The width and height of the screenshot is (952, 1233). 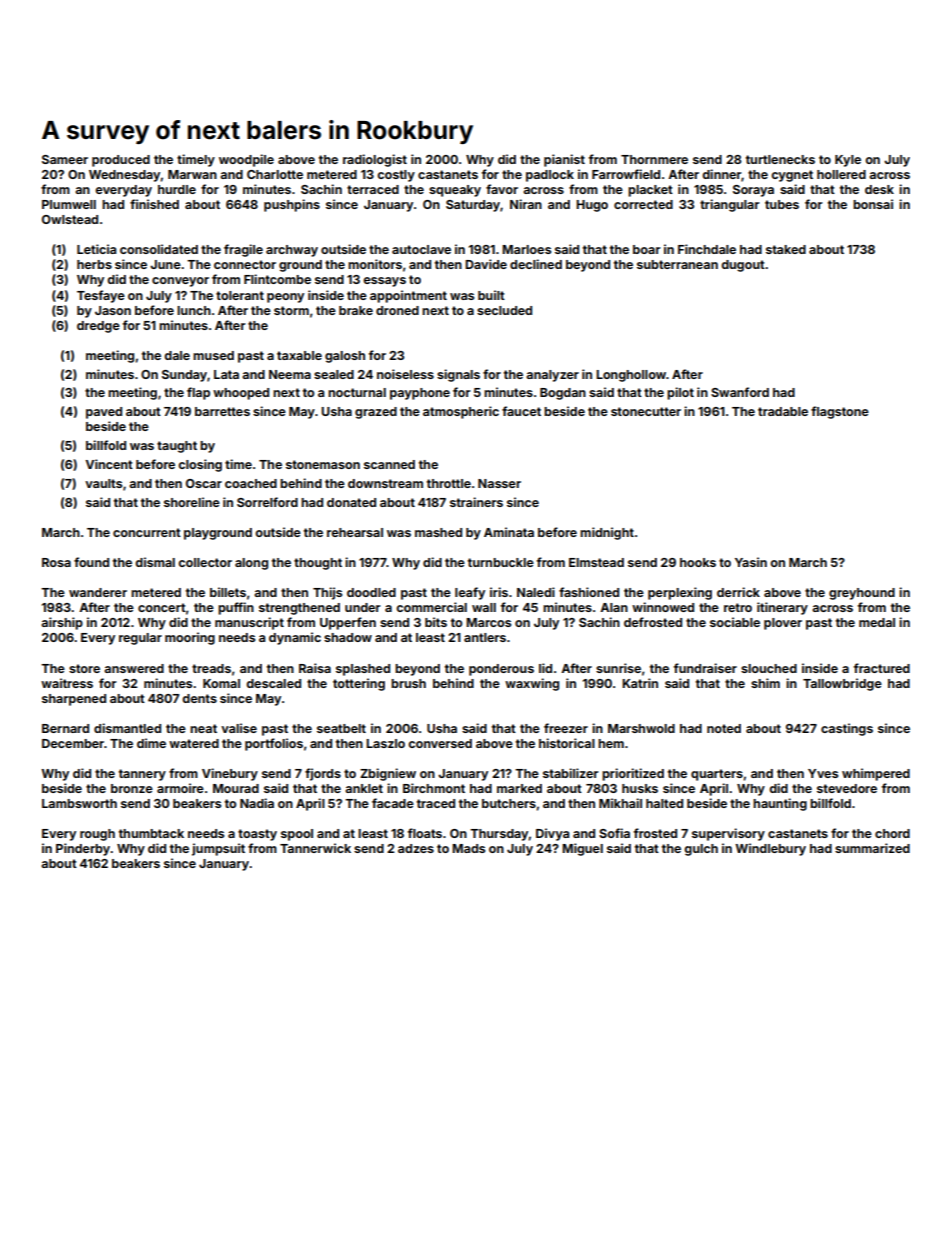 I want to click on Mads, so click(x=468, y=848).
